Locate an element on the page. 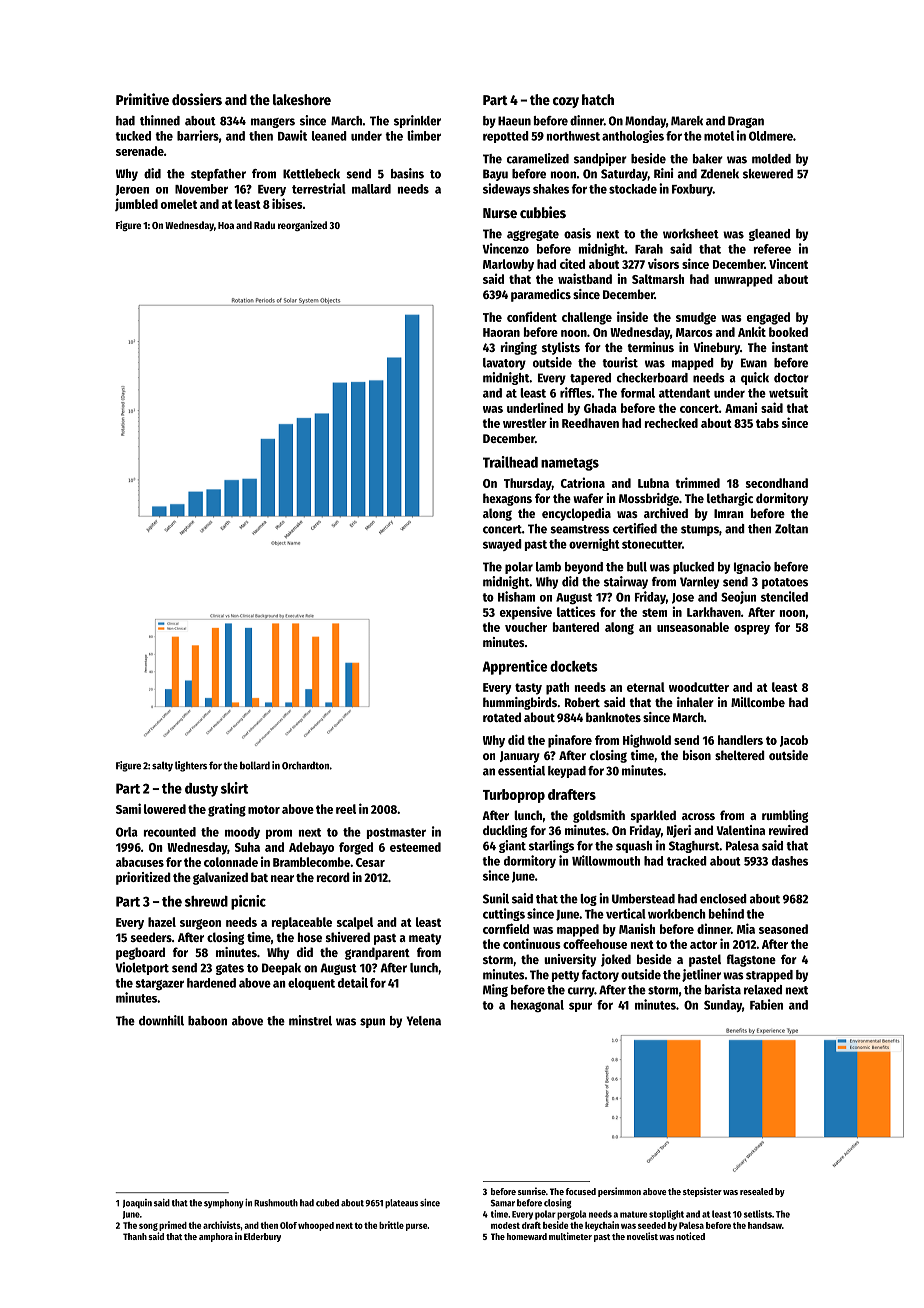 This page has height=1308, width=924. Hoa is located at coordinates (226, 225).
